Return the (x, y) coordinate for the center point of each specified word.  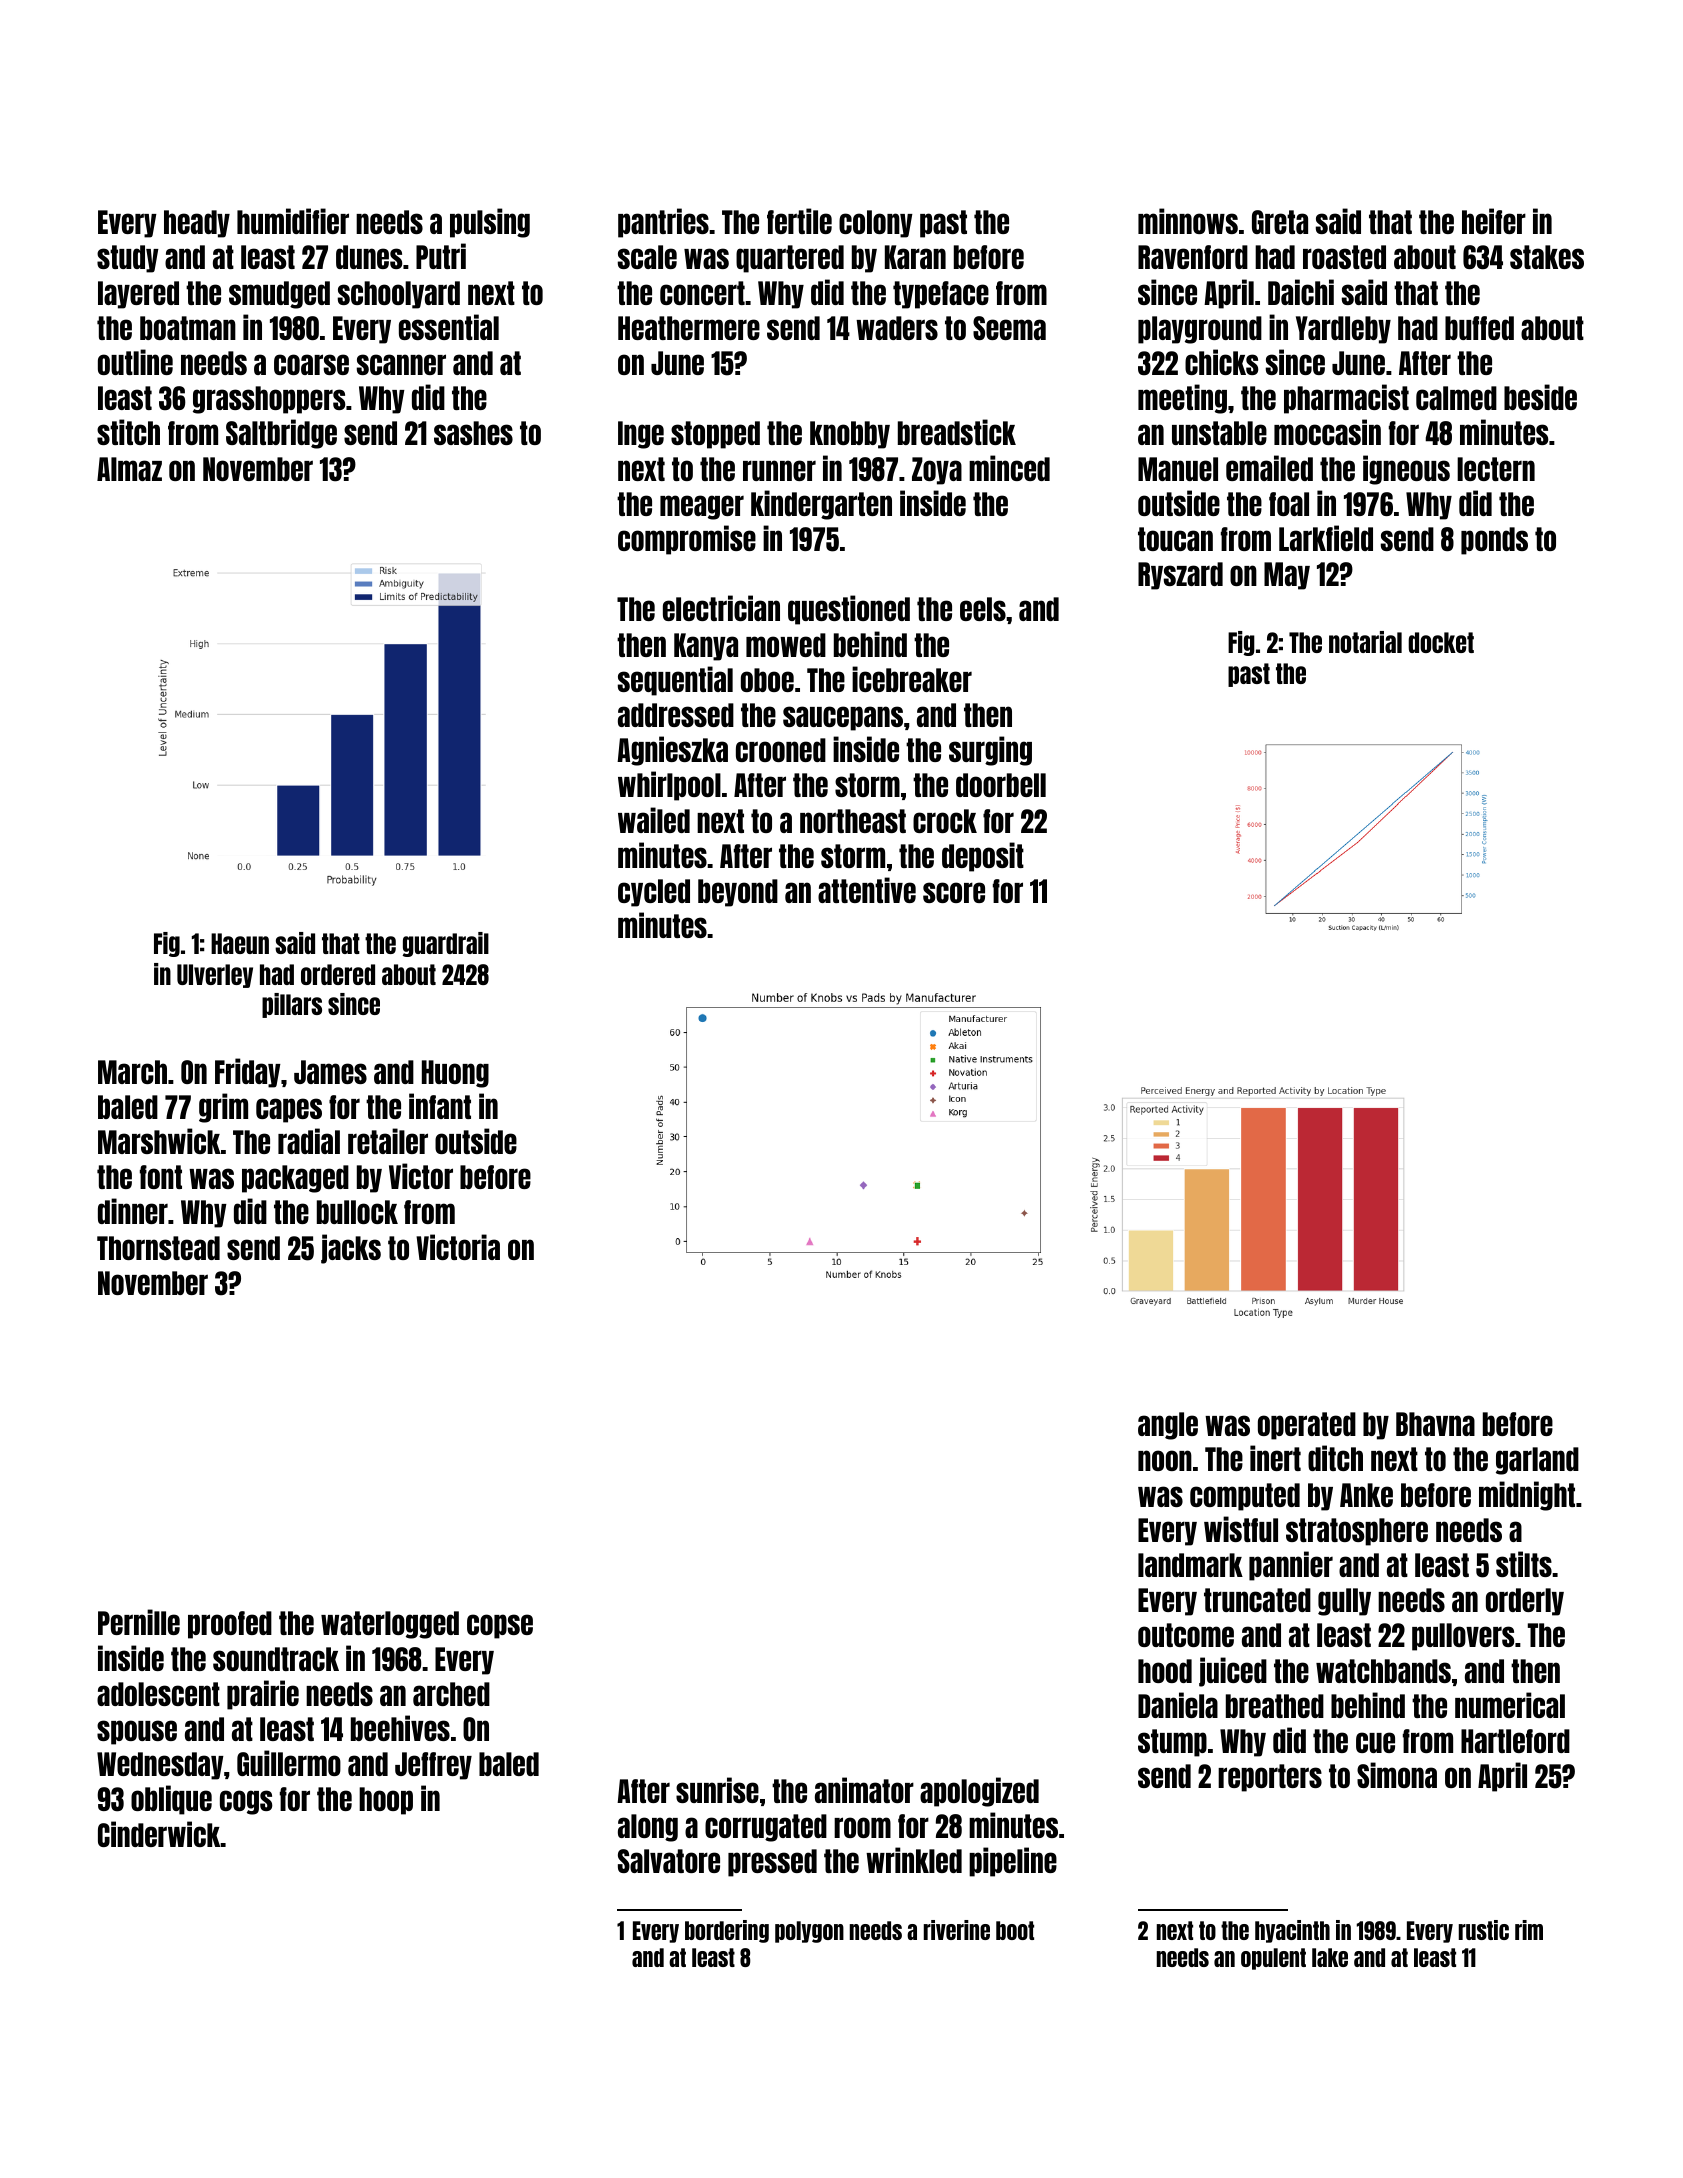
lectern (1496, 469)
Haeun (240, 943)
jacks (351, 1249)
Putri (441, 256)
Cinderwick (159, 1834)
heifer (1494, 221)
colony (876, 224)
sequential (675, 681)
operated (1307, 1426)
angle (1168, 1426)
